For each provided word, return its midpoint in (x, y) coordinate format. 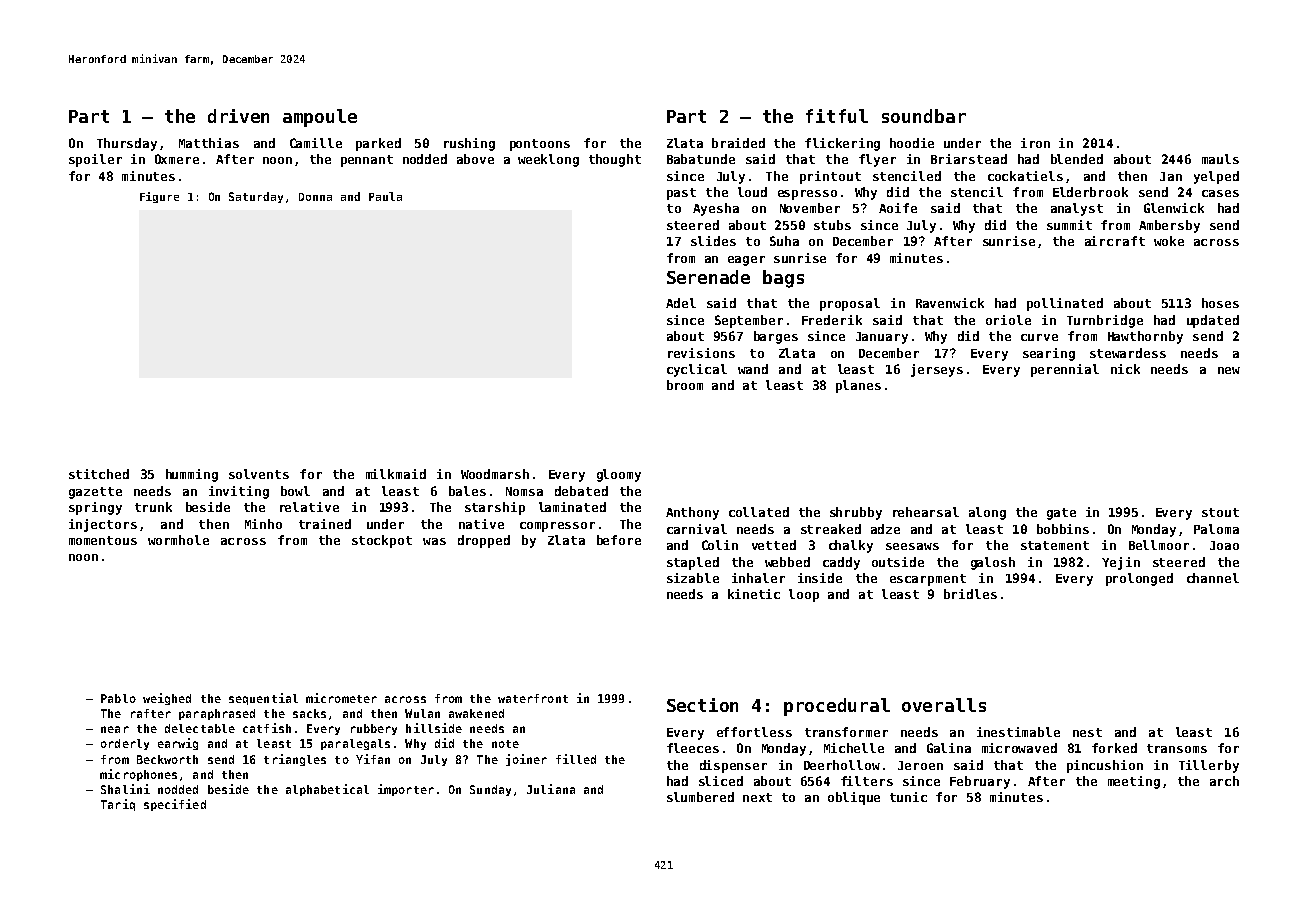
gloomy (619, 475)
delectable (200, 728)
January (882, 338)
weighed (167, 699)
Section (702, 705)
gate (1061, 514)
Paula (385, 196)
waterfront (533, 698)
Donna (315, 197)
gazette (95, 493)
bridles (970, 594)
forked (1114, 748)
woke (1169, 241)
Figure (159, 197)
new (1229, 370)
